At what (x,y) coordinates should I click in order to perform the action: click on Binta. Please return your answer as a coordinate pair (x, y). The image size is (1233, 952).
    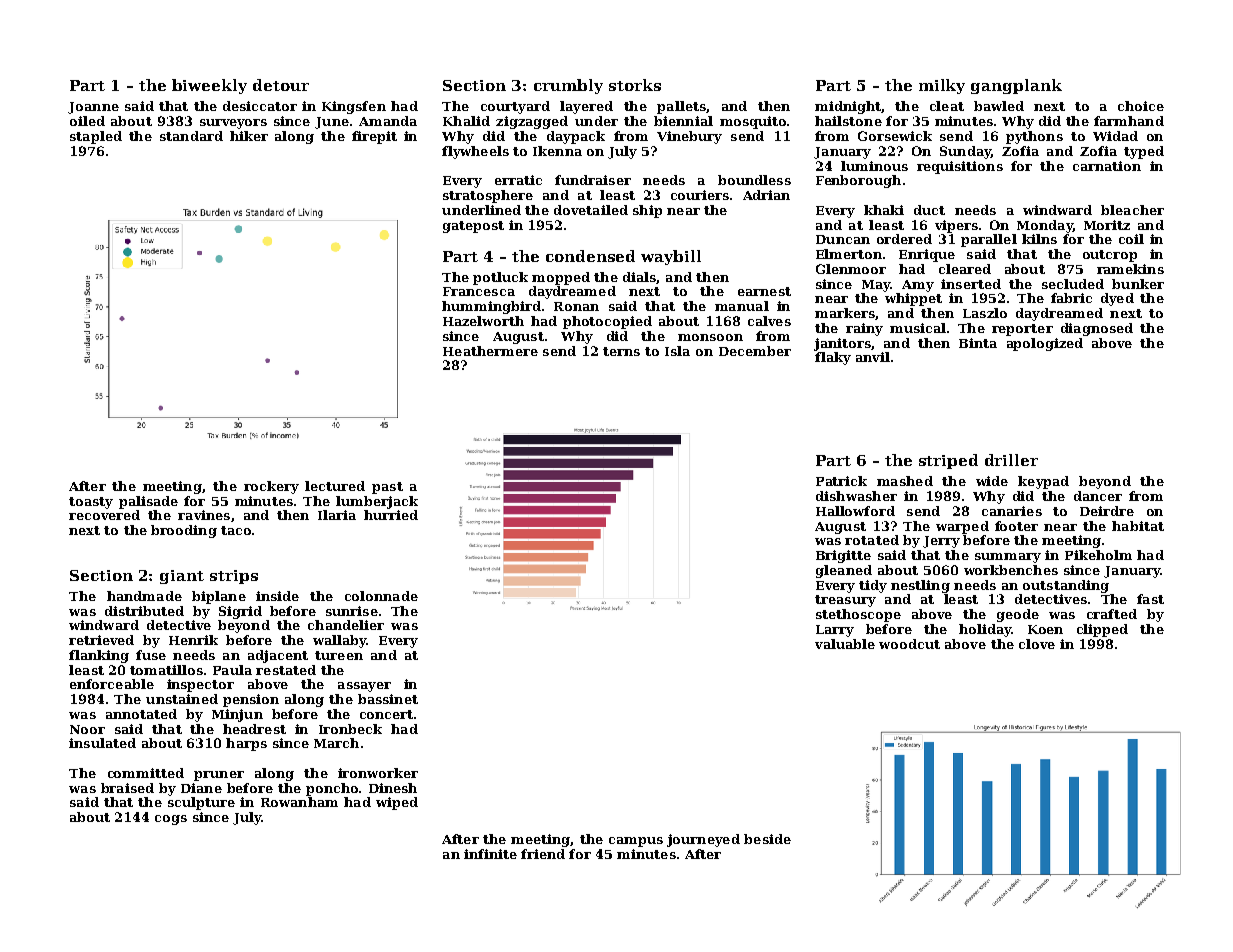
    Looking at the image, I should click on (978, 343).
